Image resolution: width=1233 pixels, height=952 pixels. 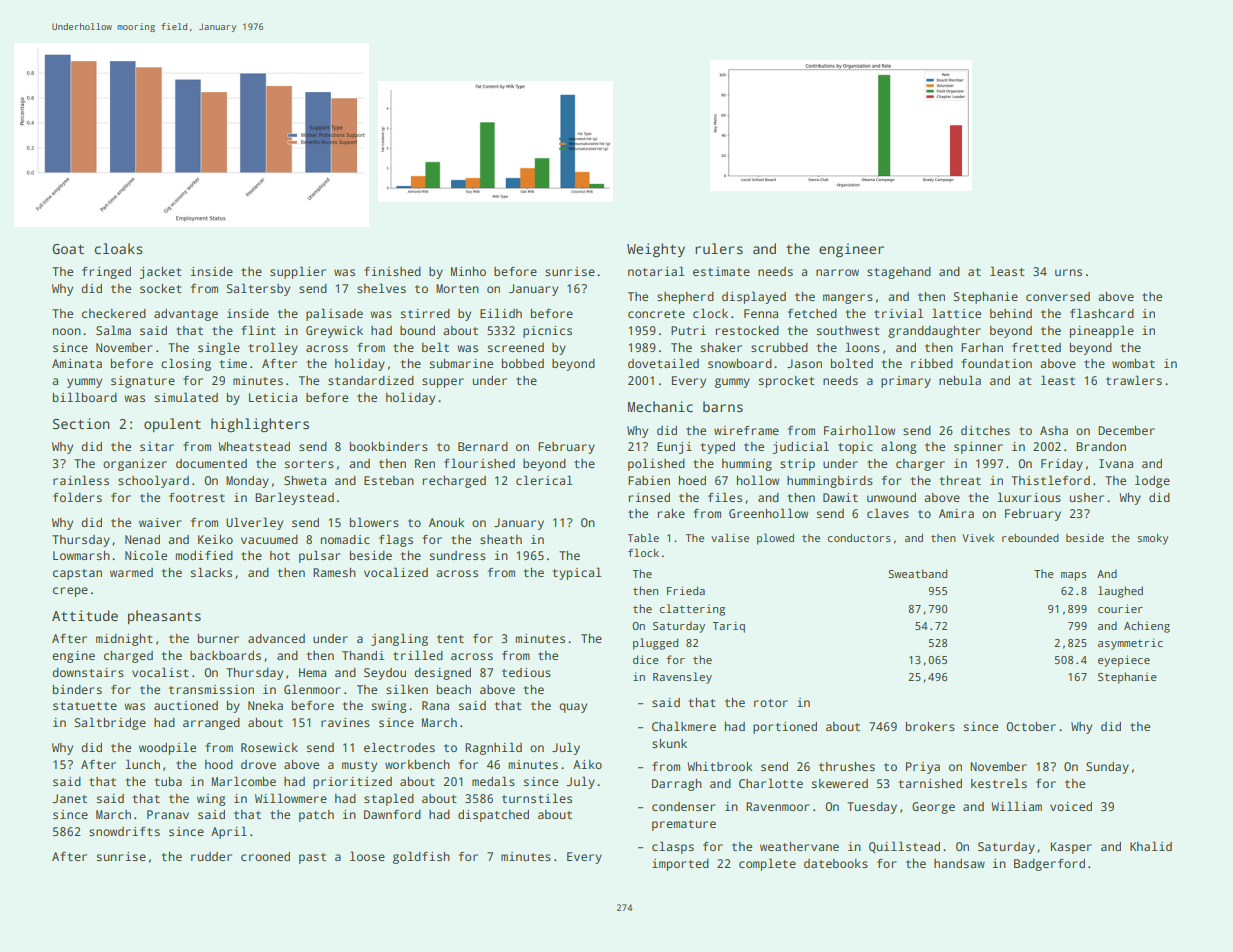 I want to click on wombat, so click(x=1133, y=363).
